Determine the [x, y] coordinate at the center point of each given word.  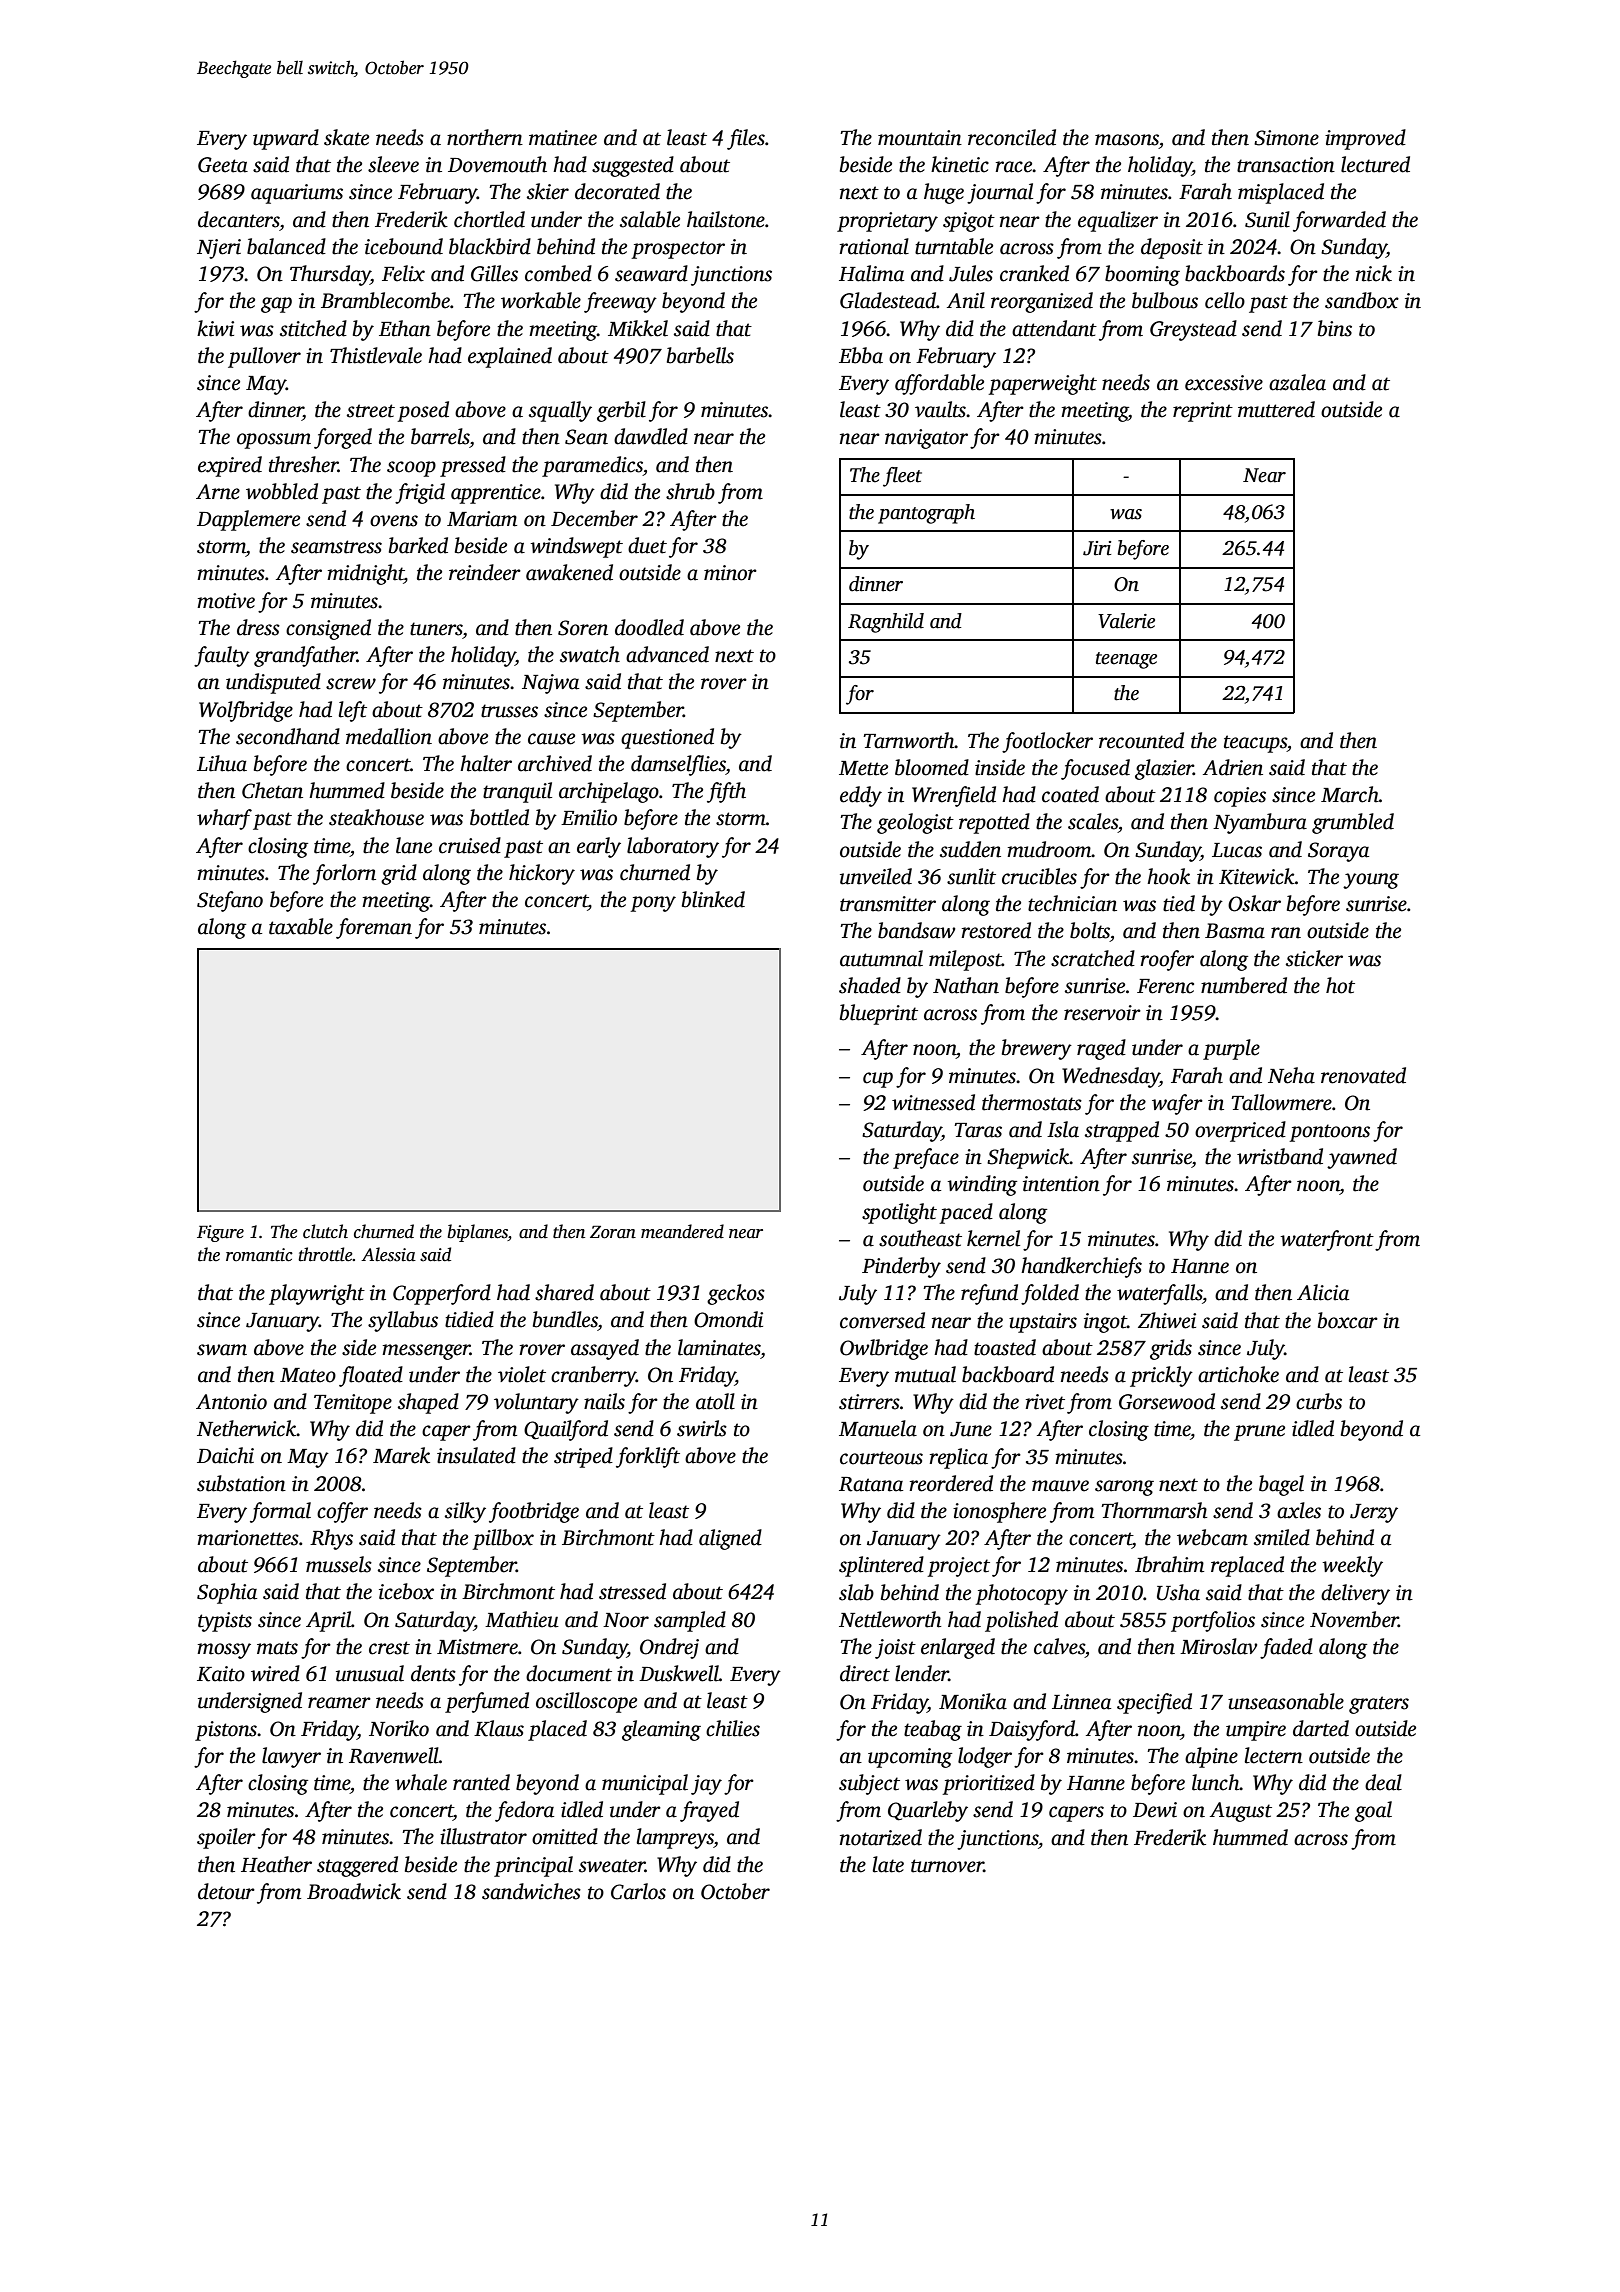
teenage [1126, 660]
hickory [542, 874]
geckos [736, 1294]
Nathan [966, 985]
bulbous [1165, 300]
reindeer [485, 572]
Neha [1291, 1075]
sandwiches [531, 1891]
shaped [428, 1403]
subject [869, 1784]
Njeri [219, 249]
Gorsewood [1167, 1401]
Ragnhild [886, 623]
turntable [954, 246]
